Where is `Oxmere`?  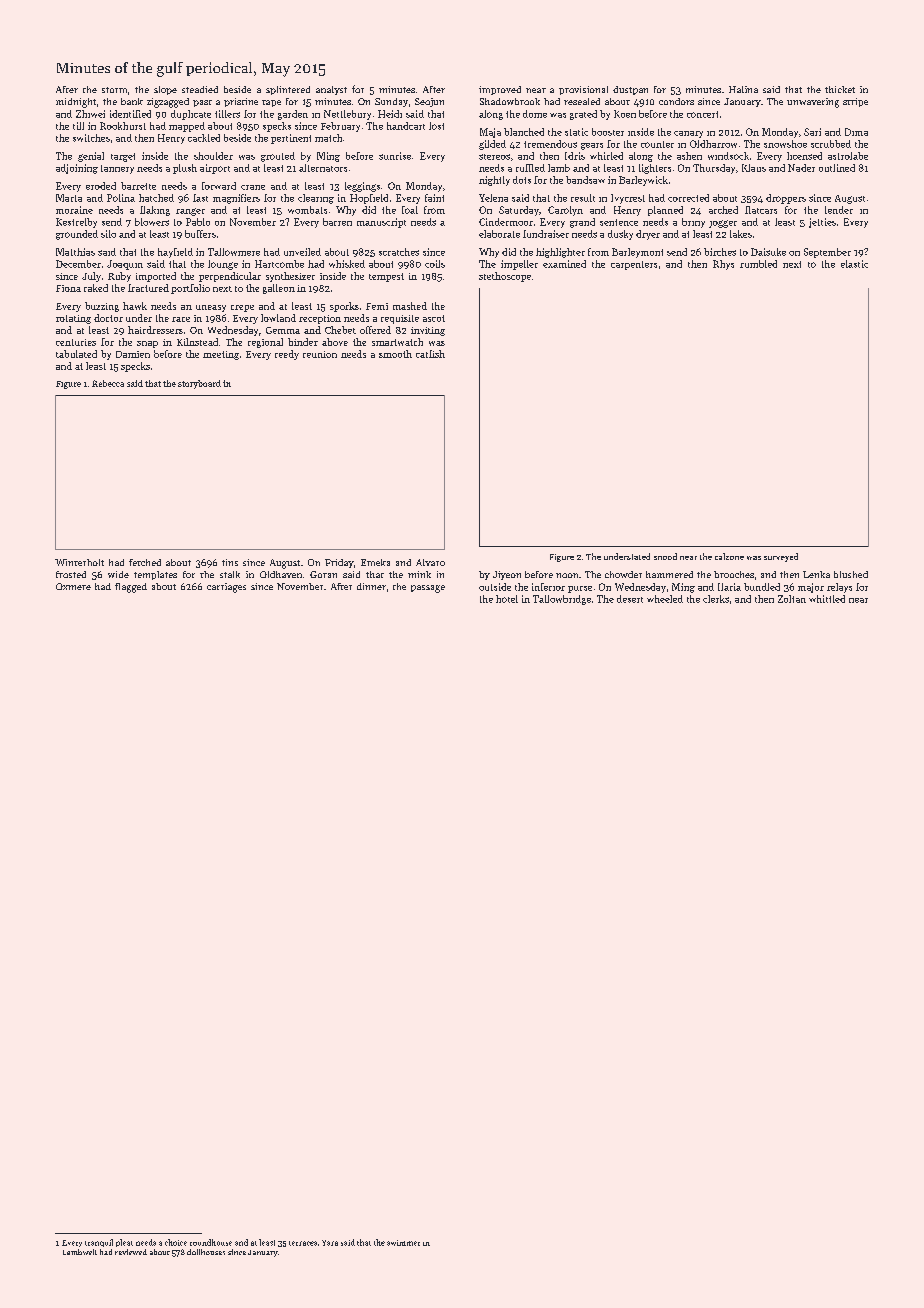 Oxmere is located at coordinates (73, 586).
